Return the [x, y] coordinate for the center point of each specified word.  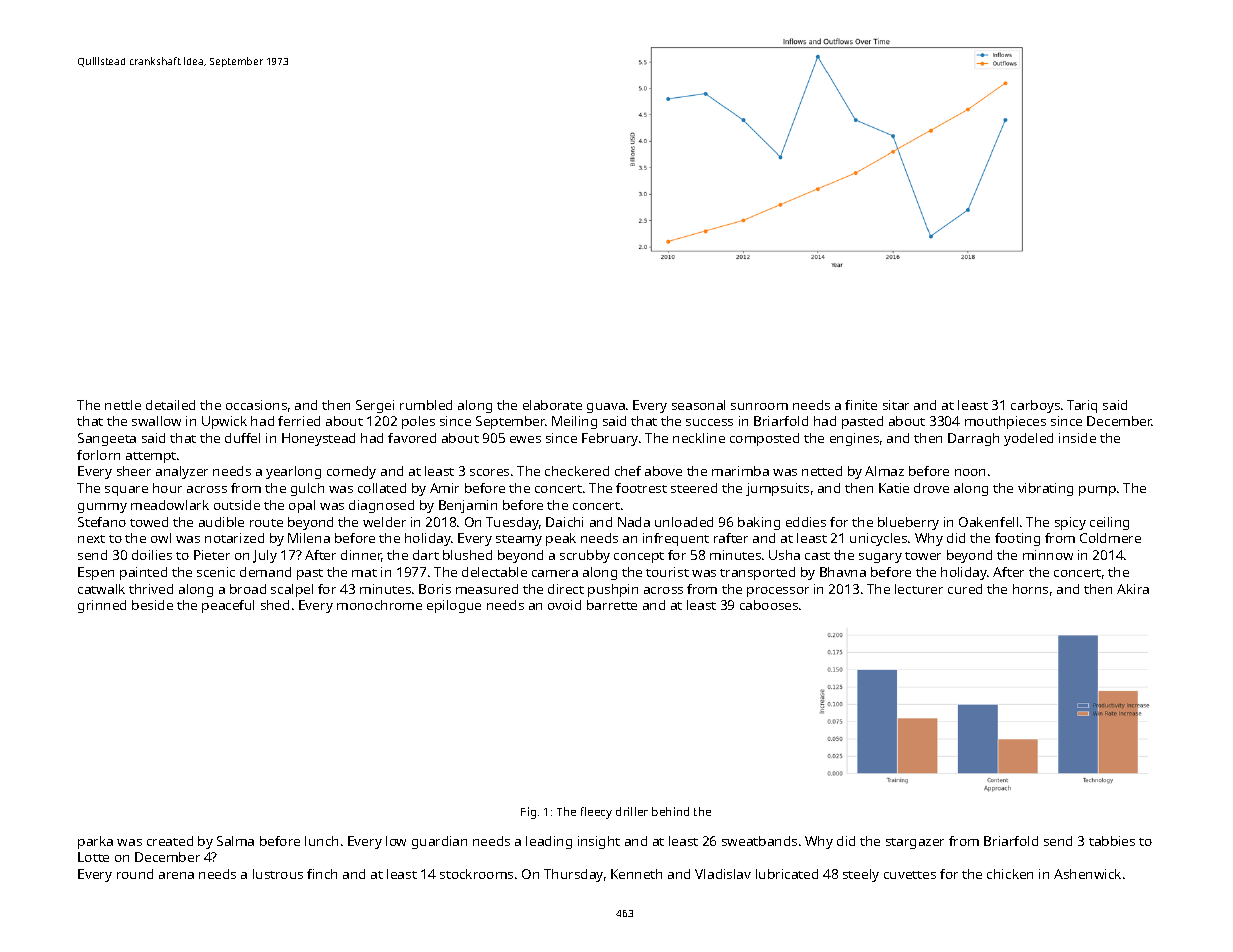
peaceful [228, 606]
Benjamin [468, 506]
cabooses [769, 605]
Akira [1133, 589]
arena [176, 875]
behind [670, 811]
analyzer [182, 472]
